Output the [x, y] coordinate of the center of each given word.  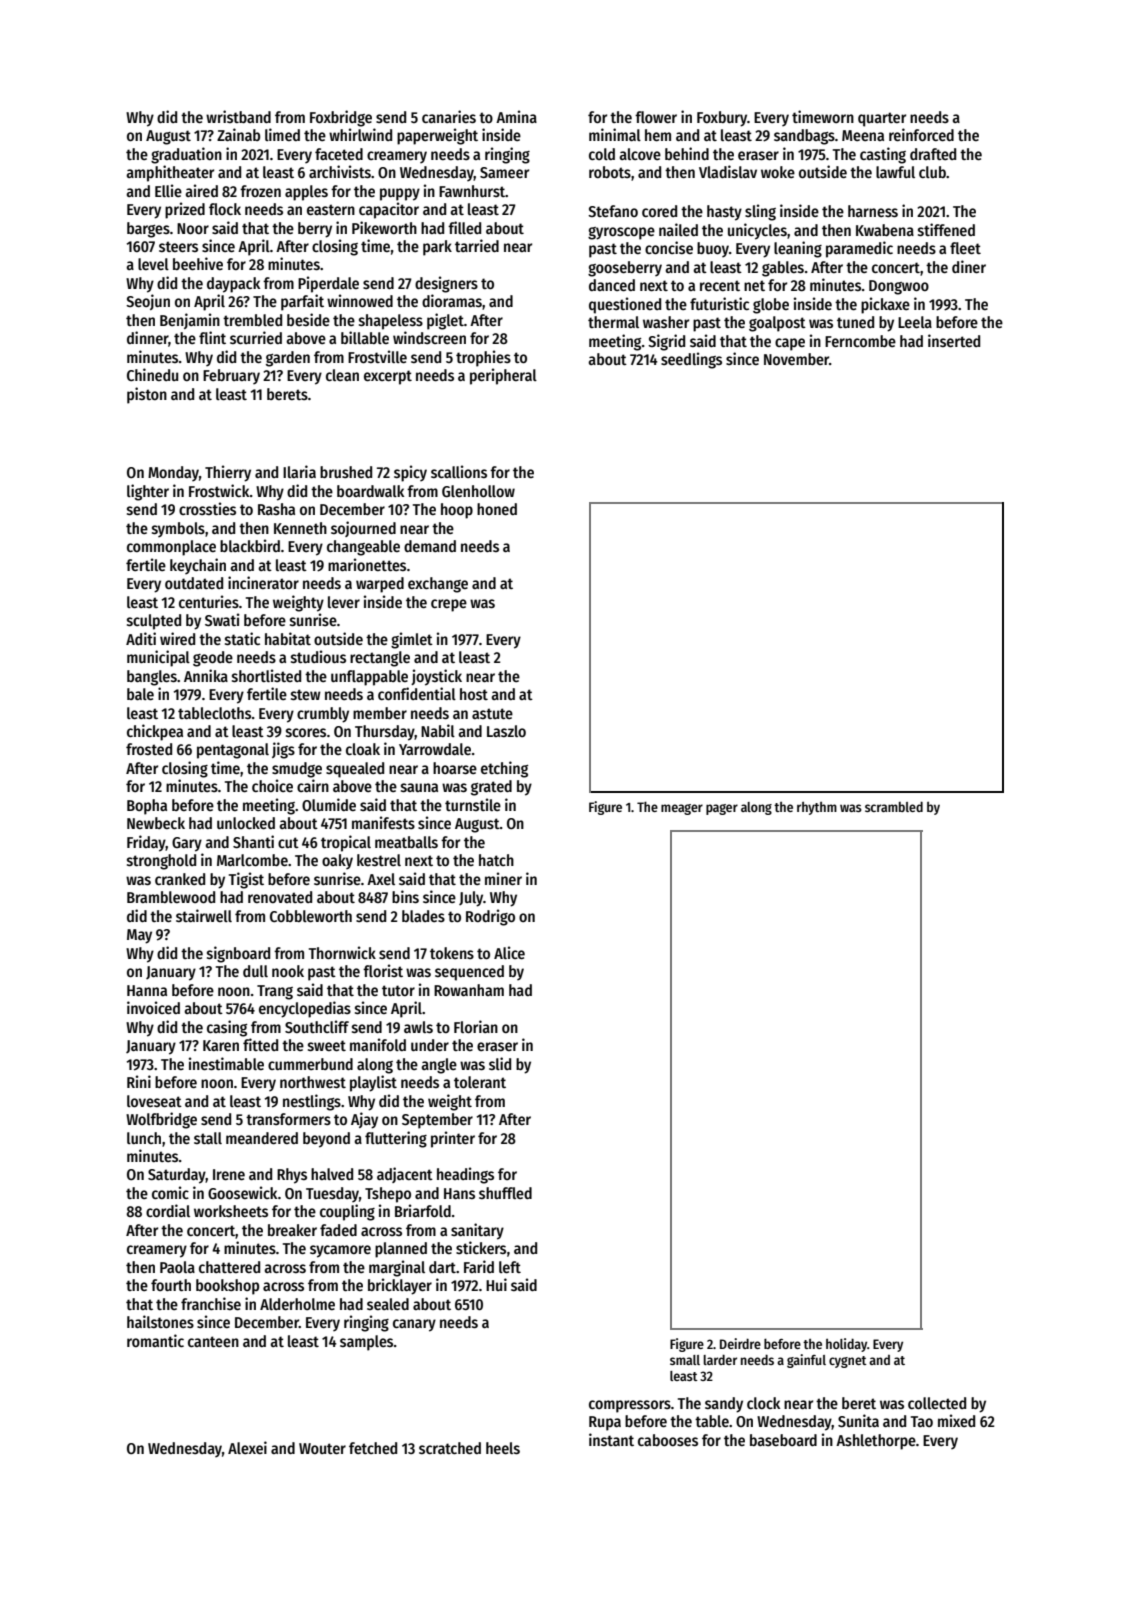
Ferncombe [860, 341]
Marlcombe [252, 860]
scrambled [894, 806]
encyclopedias [305, 1009]
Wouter [322, 1449]
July [471, 899]
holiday [846, 1345]
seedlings [691, 360]
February [231, 377]
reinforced [921, 135]
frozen [260, 191]
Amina [516, 116]
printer [453, 1139]
